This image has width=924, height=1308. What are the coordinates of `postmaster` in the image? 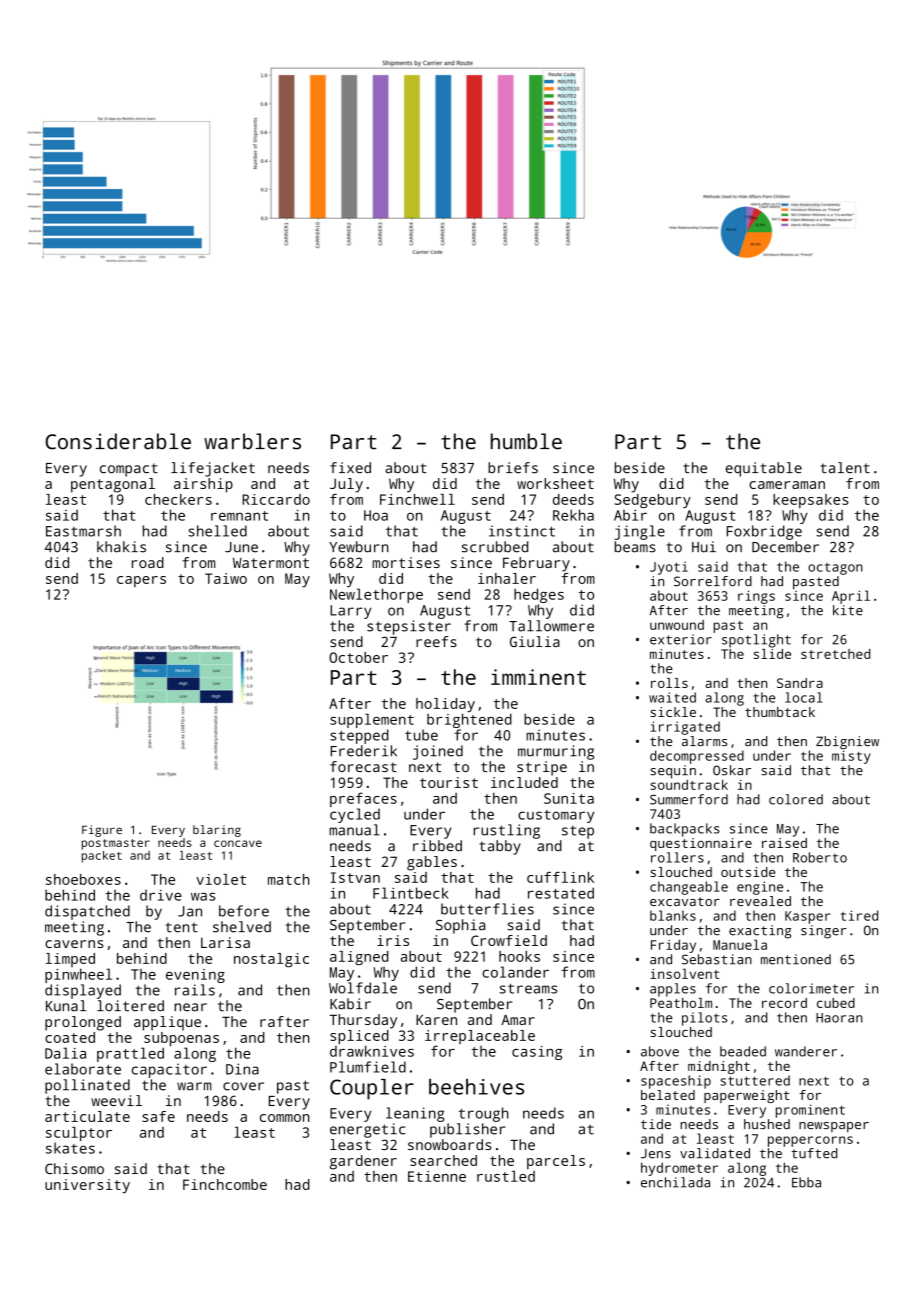 It's located at (116, 844).
